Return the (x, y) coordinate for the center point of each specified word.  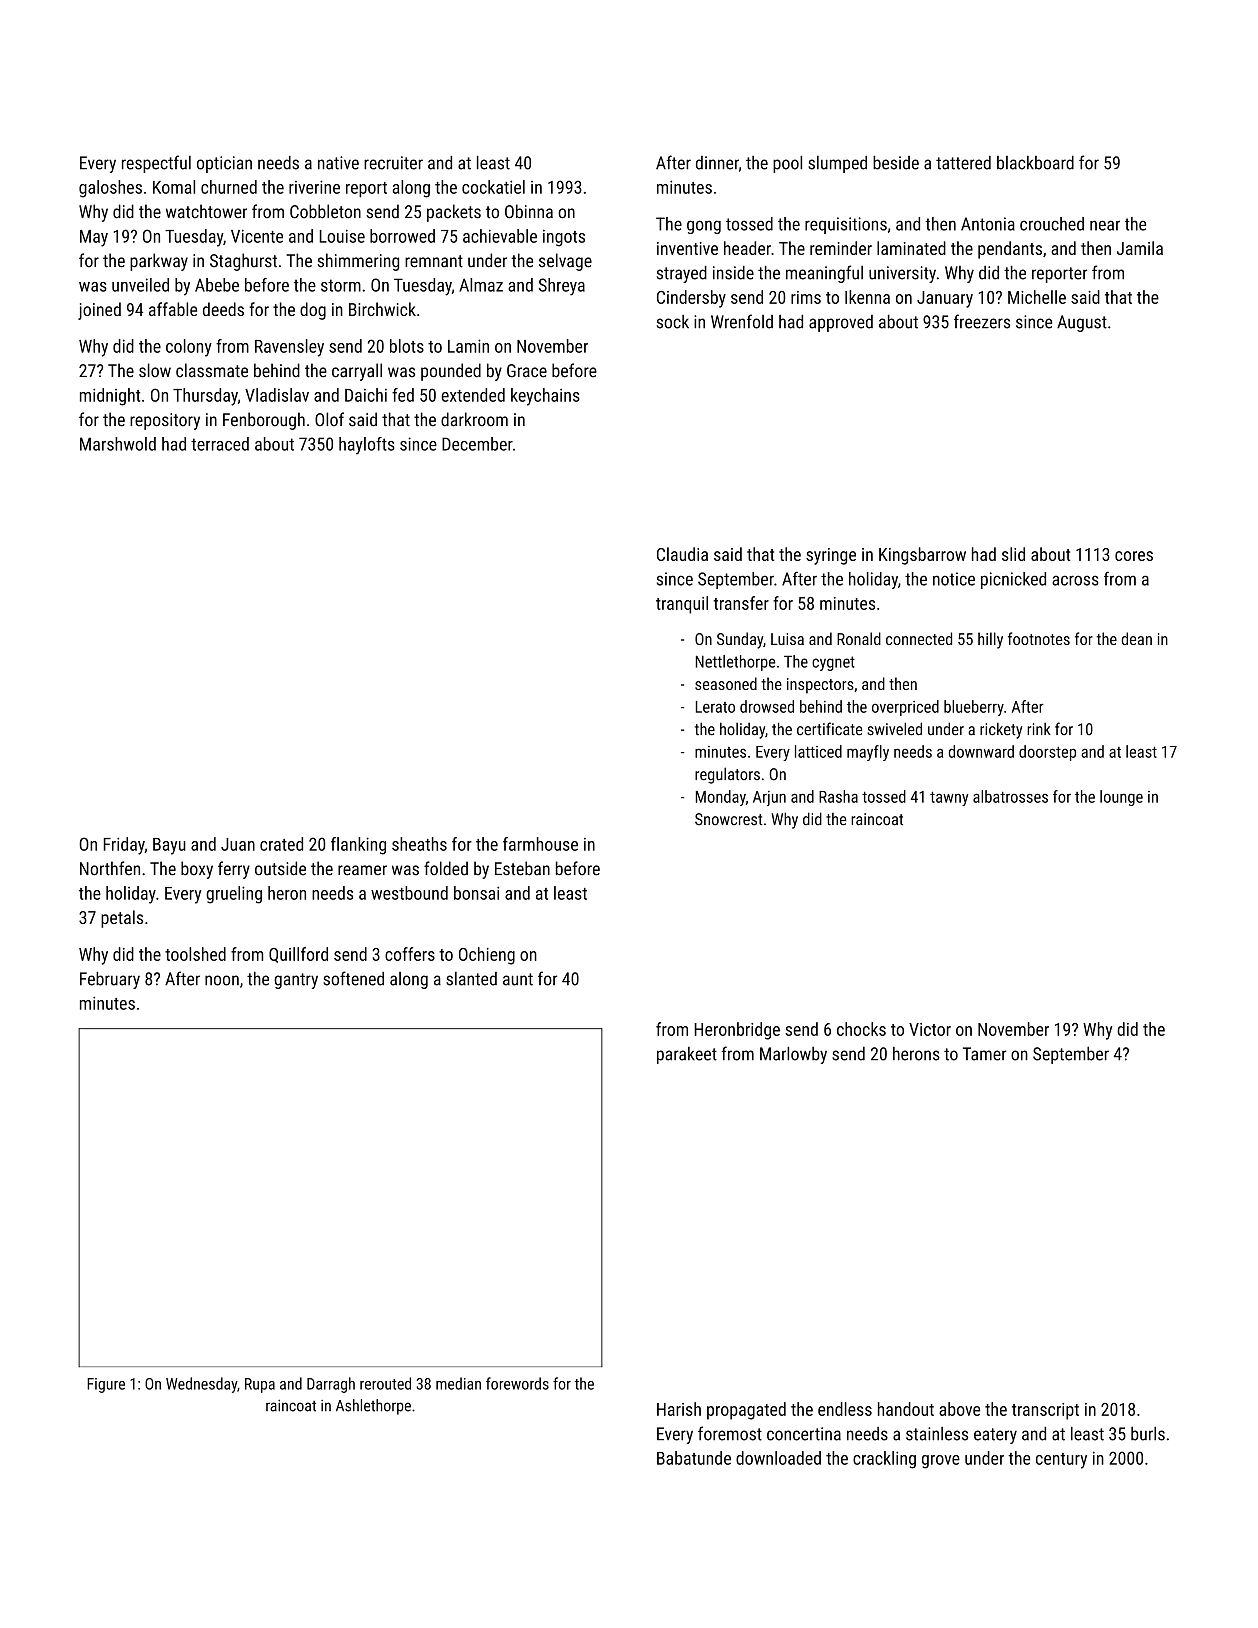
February (110, 980)
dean (1137, 638)
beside (896, 163)
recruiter (393, 163)
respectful (156, 164)
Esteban (522, 868)
